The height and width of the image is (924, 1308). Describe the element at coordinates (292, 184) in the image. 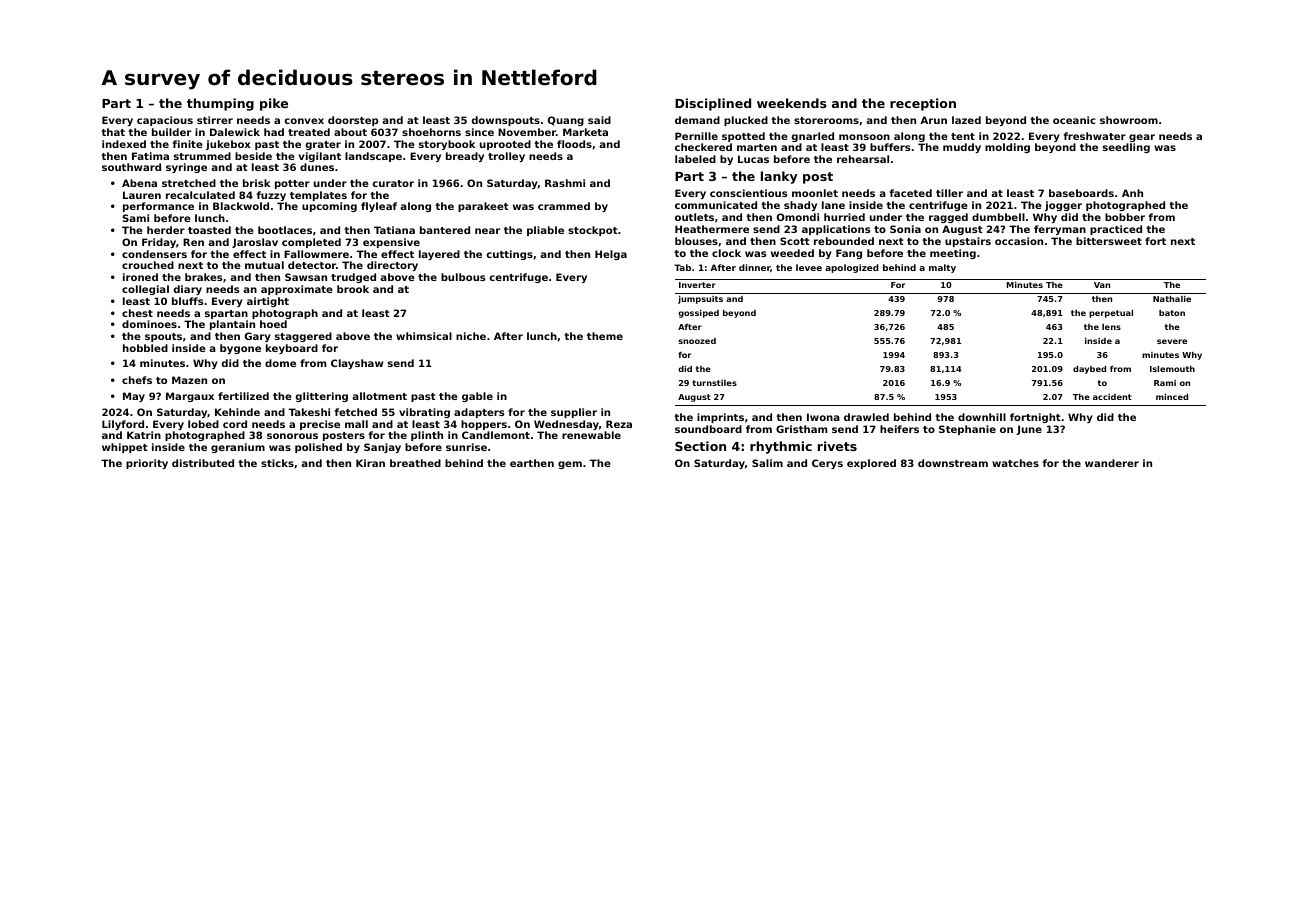

I see `potter` at that location.
